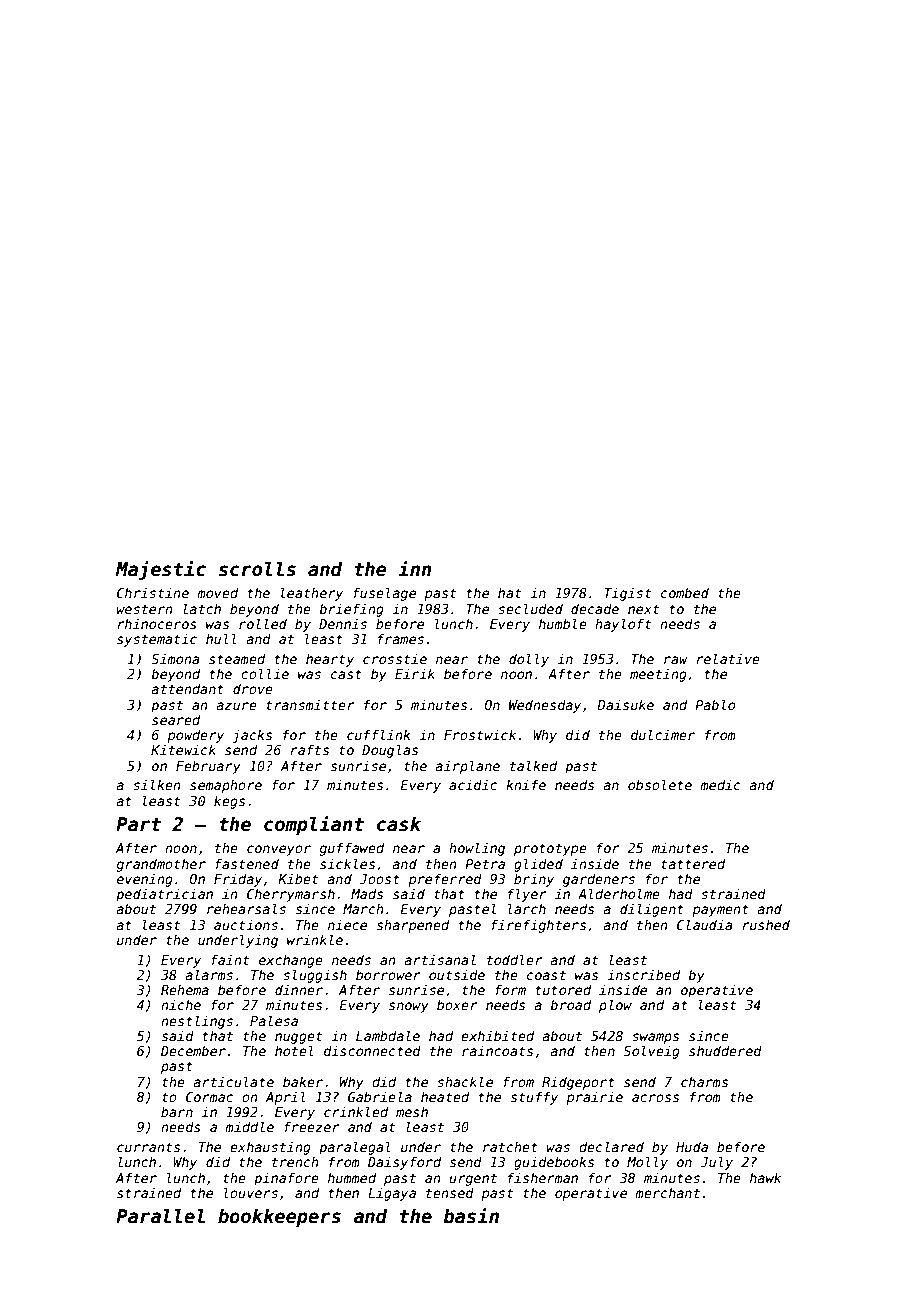 The width and height of the page is (908, 1316). Describe the element at coordinates (148, 1147) in the page. I see `currants` at that location.
